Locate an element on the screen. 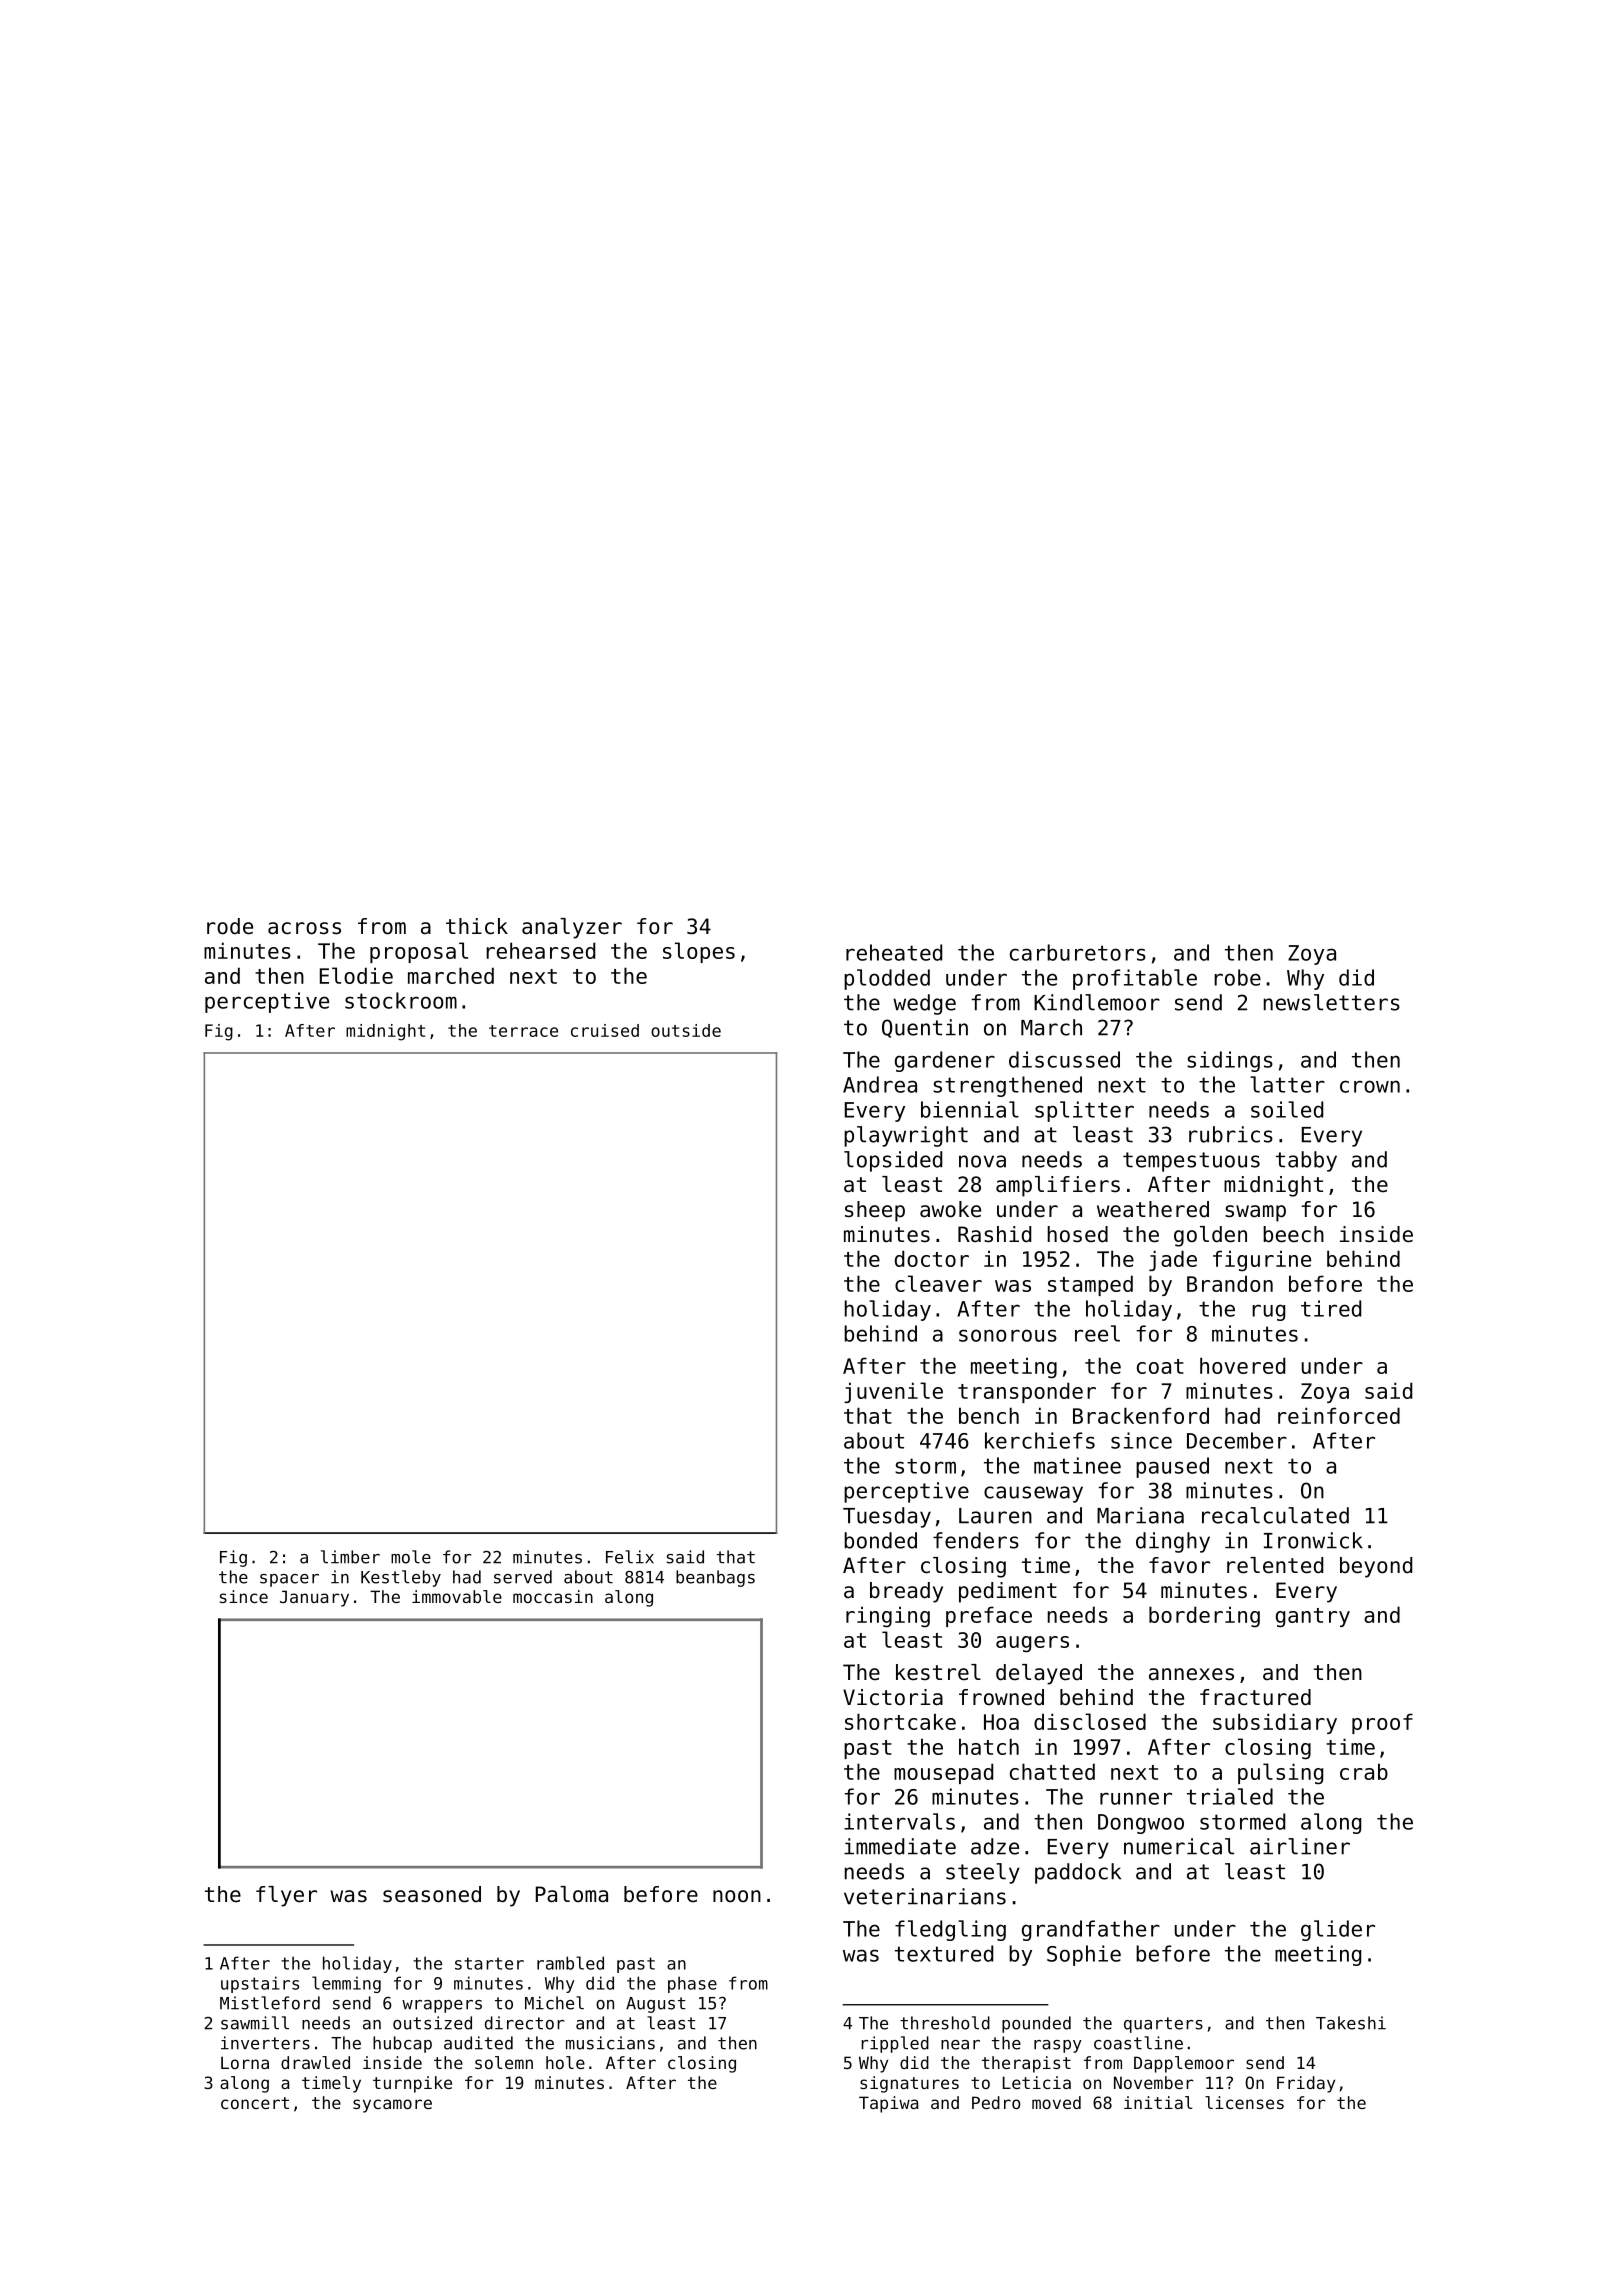 The width and height of the screenshot is (1620, 2292). sonorous is located at coordinates (1008, 1335).
